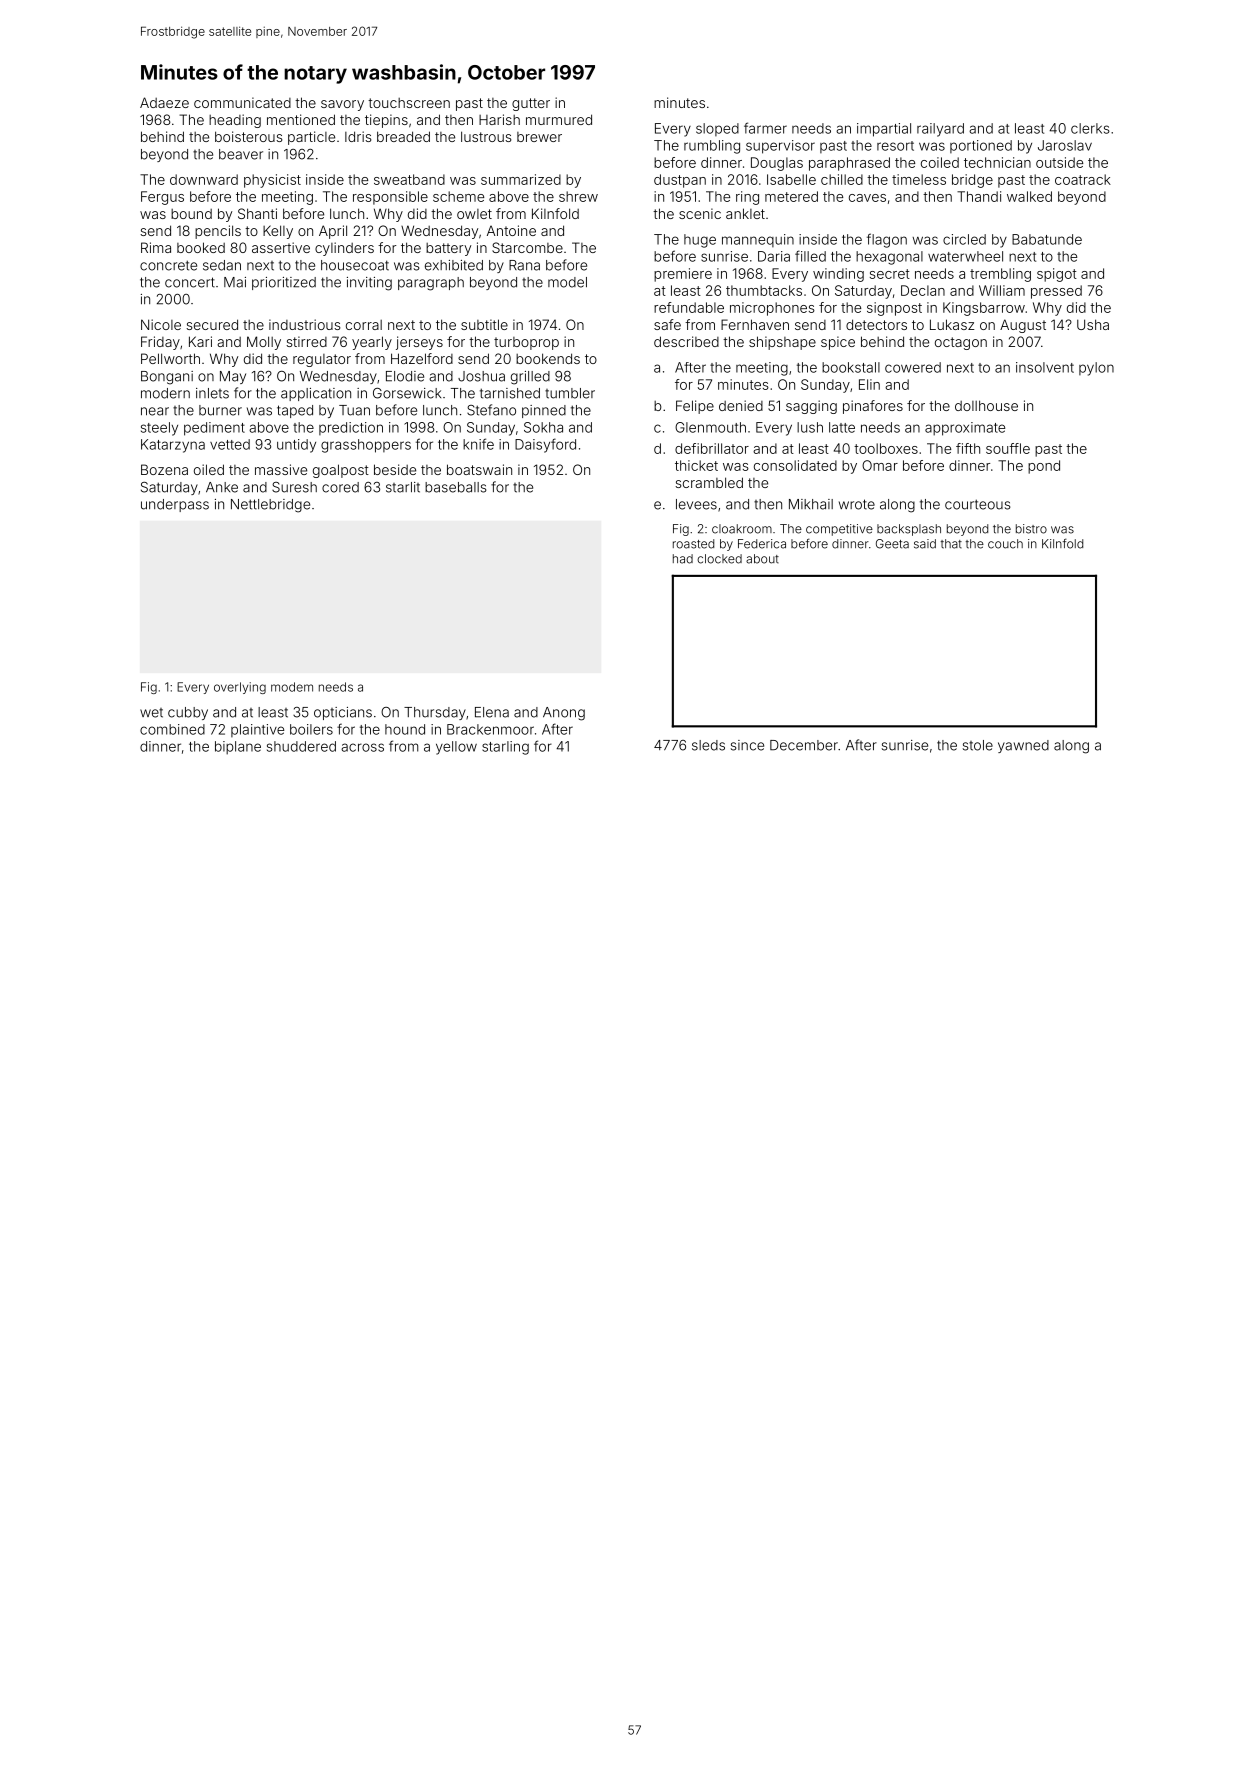 Image resolution: width=1255 pixels, height=1775 pixels. What do you see at coordinates (409, 103) in the screenshot?
I see `touchscreen` at bounding box center [409, 103].
